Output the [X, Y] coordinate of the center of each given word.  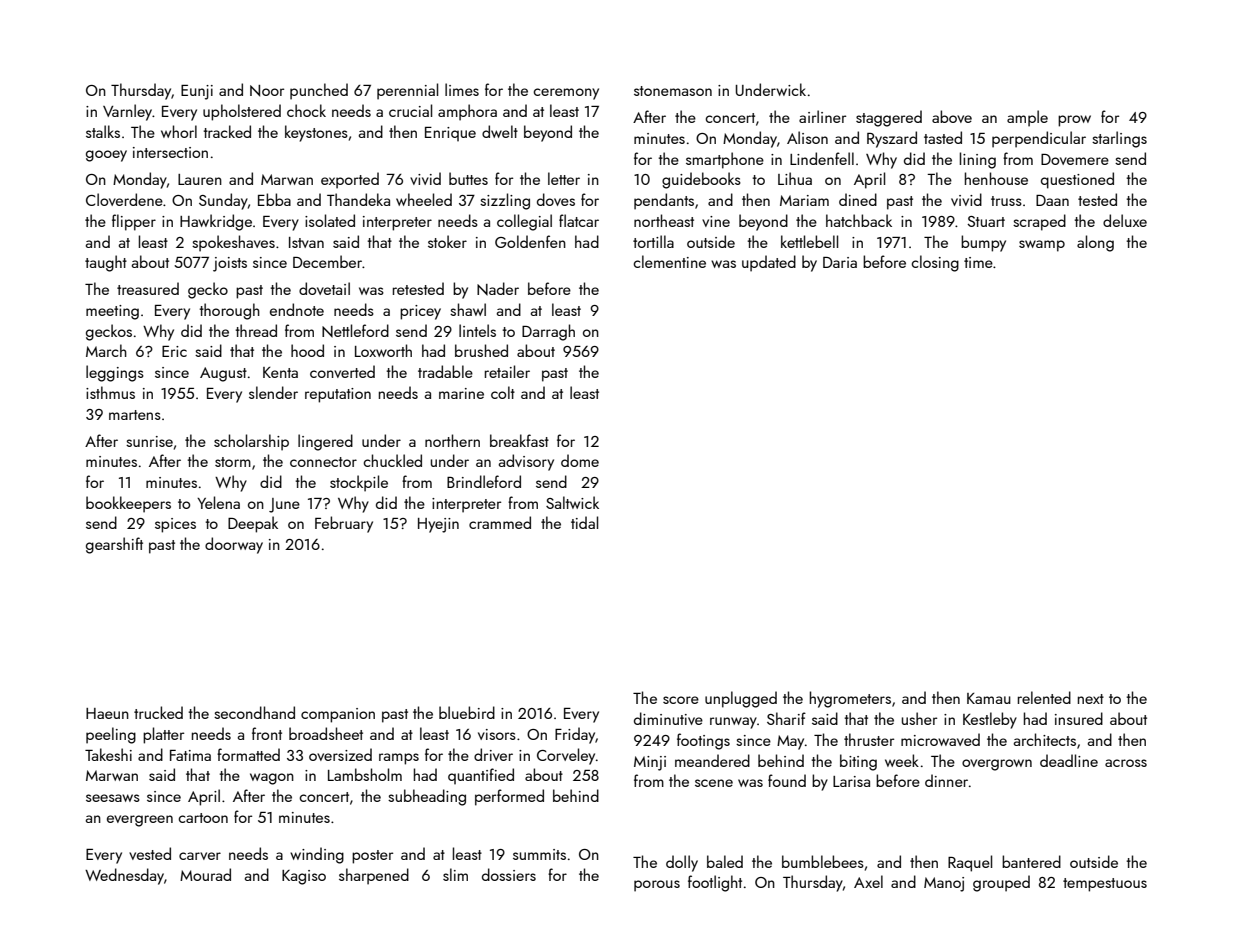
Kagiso [304, 877]
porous [657, 886]
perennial [407, 91]
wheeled [424, 199]
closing [935, 263]
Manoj [944, 884]
